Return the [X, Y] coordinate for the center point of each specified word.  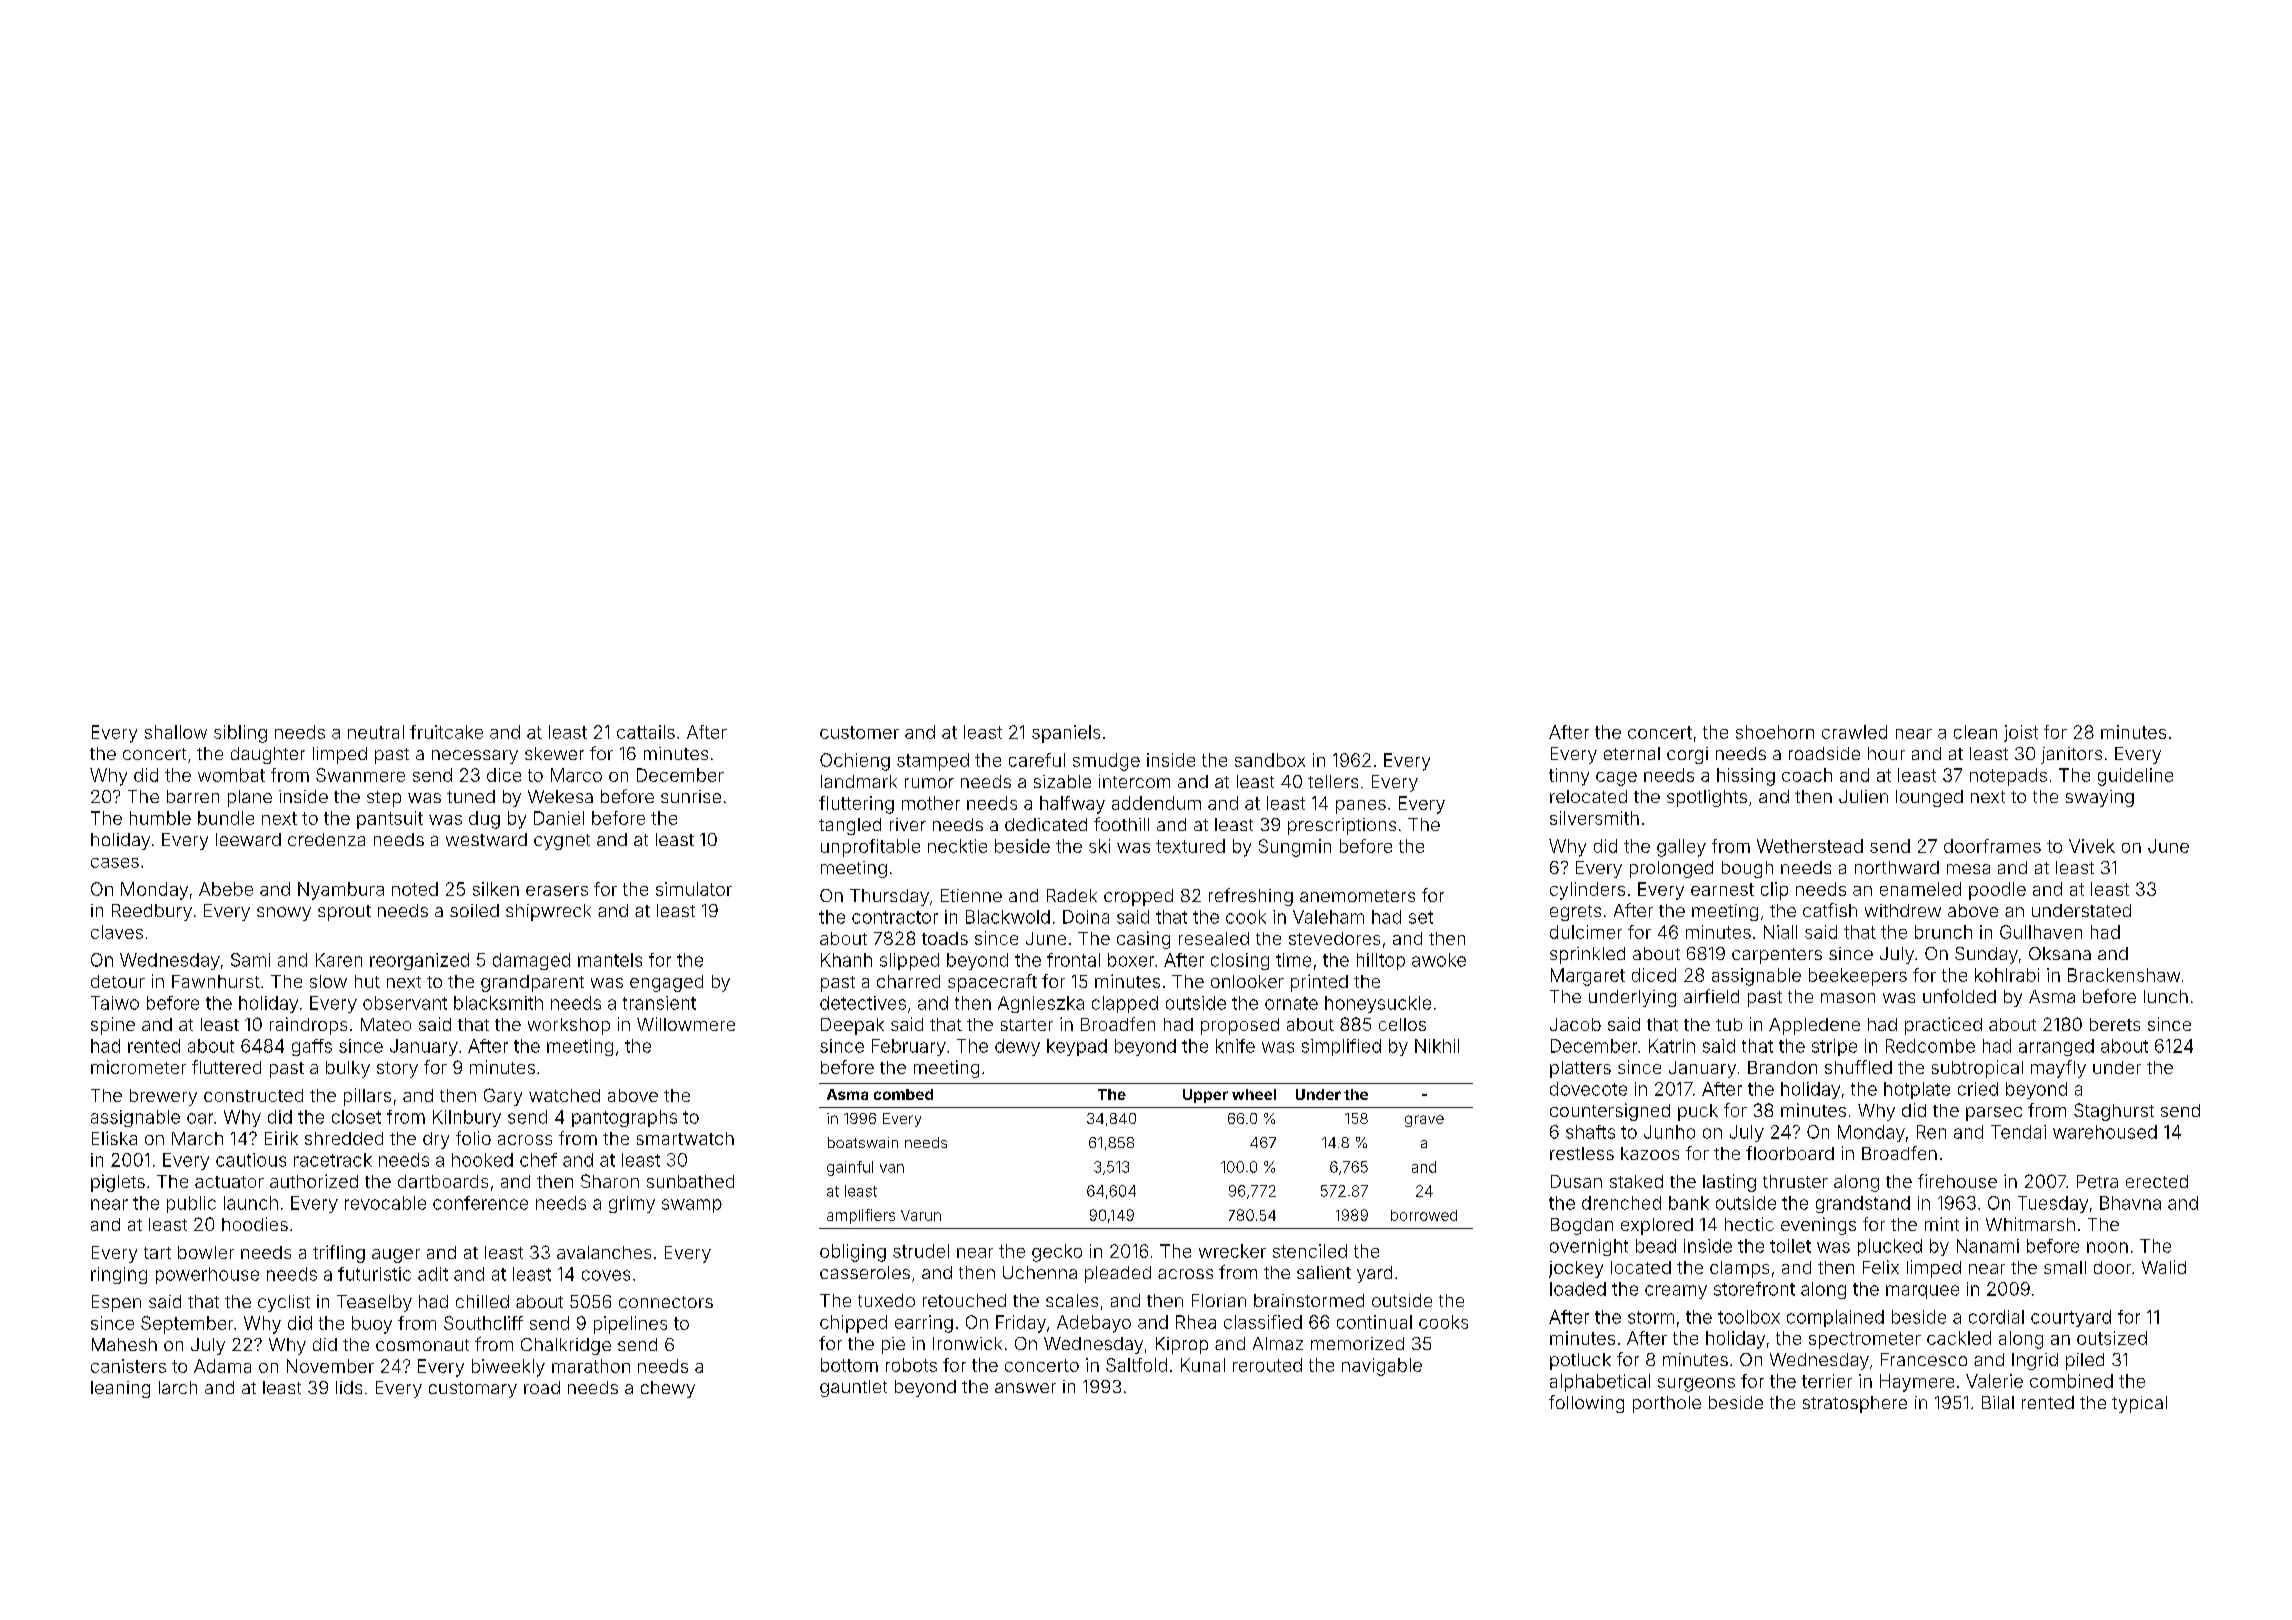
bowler [206, 1252]
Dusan [1576, 1181]
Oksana [2060, 953]
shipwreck [548, 912]
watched [564, 1095]
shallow [176, 732]
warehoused [2105, 1132]
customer [859, 732]
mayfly [2058, 1069]
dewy [1017, 1047]
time [1293, 960]
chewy [668, 1389]
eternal [1632, 753]
